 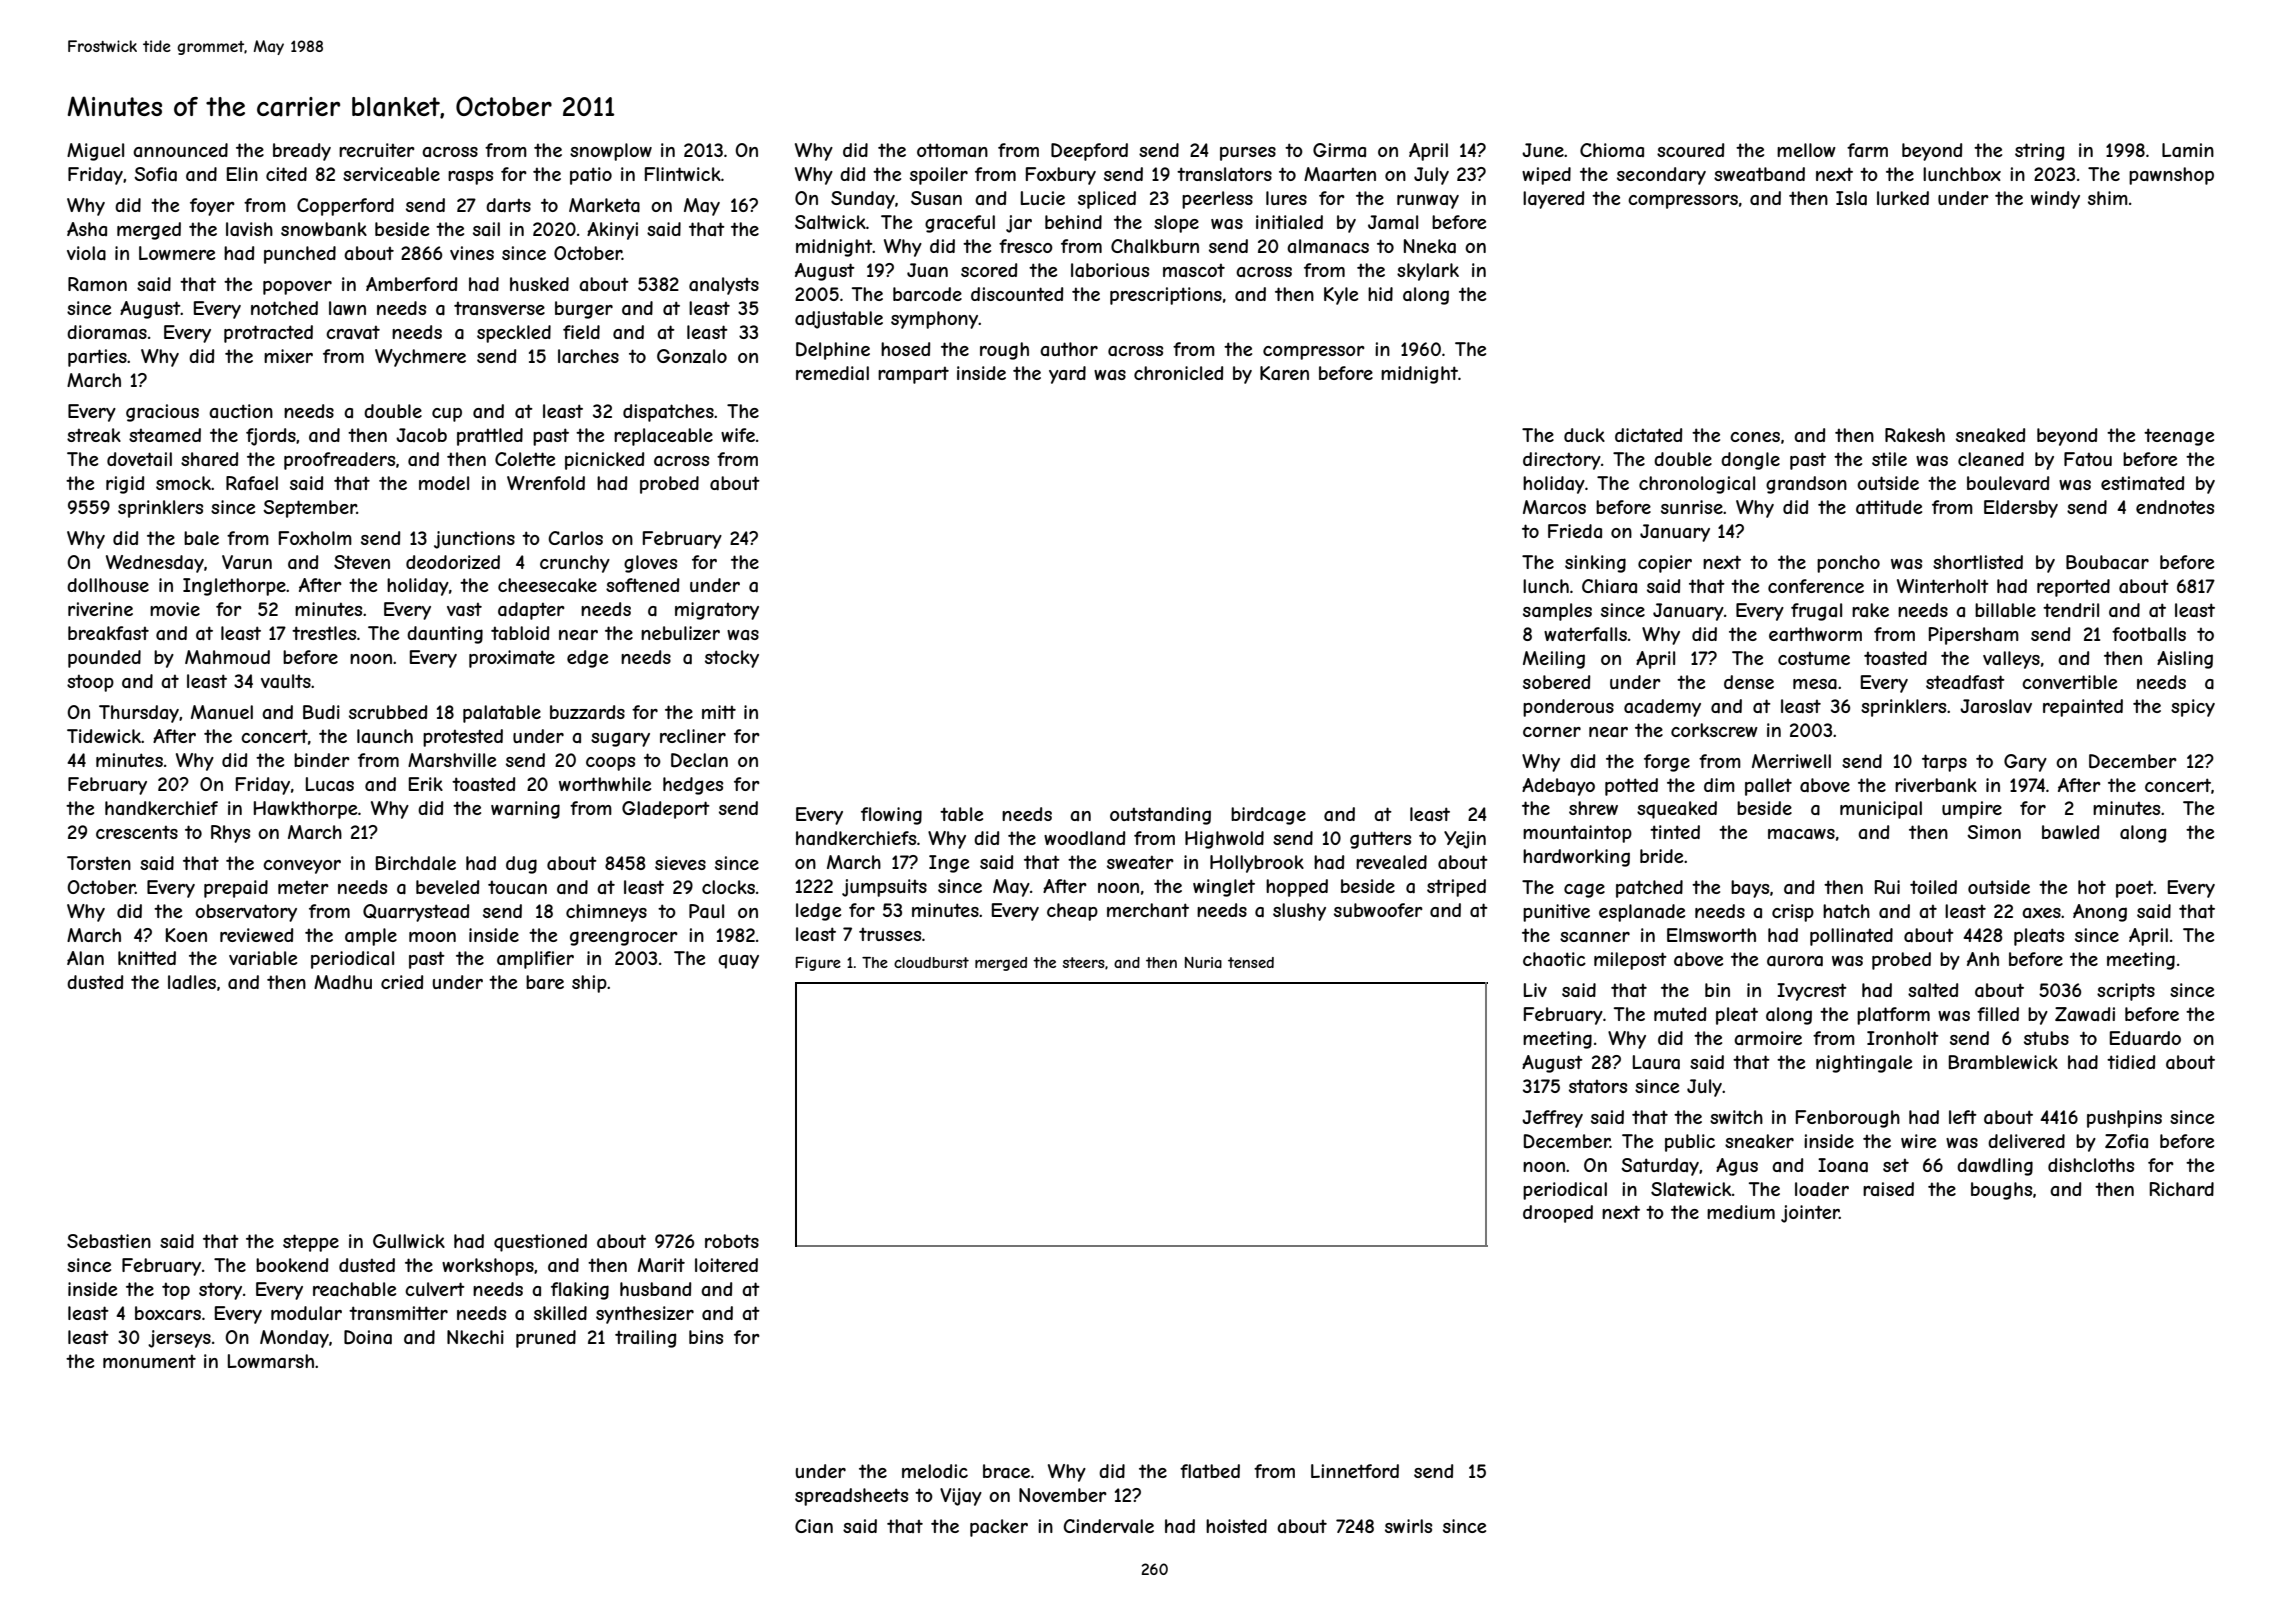 I want to click on Merriwell, so click(x=1791, y=761).
